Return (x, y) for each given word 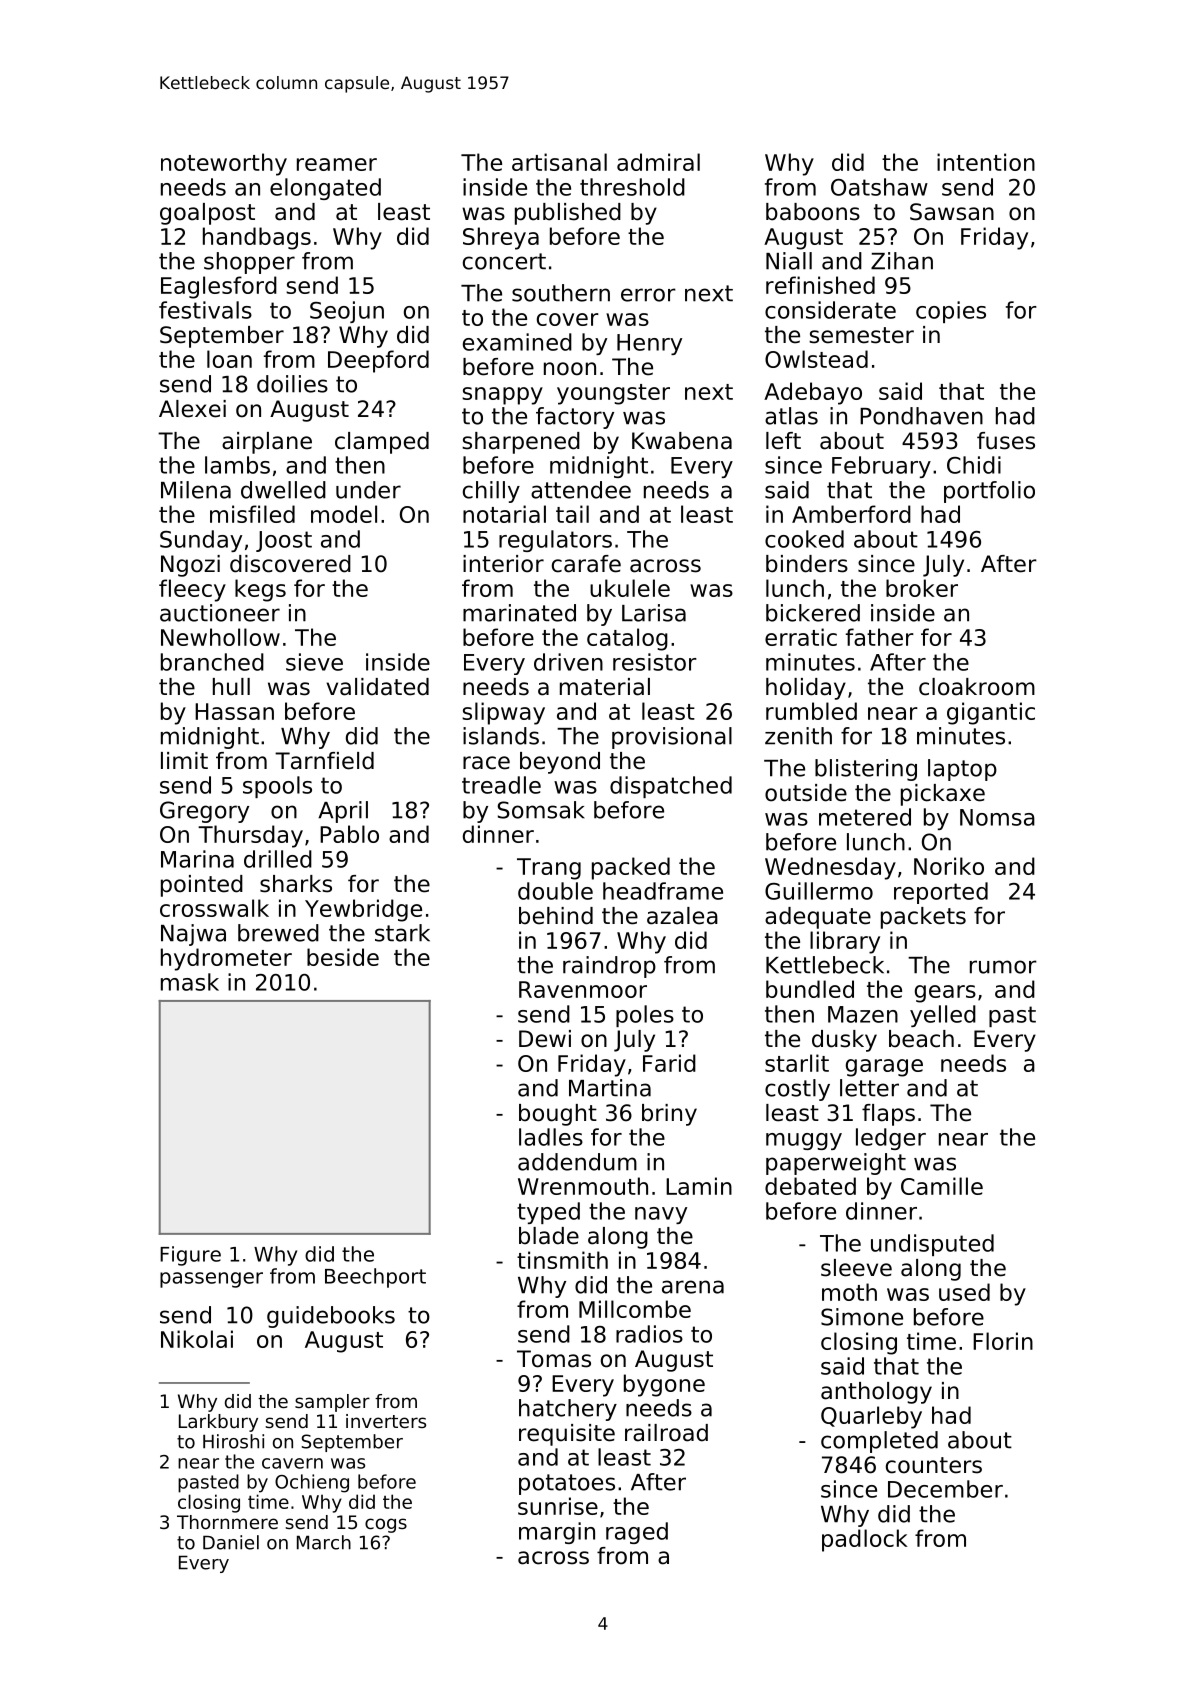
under (368, 490)
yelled (943, 1016)
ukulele (630, 588)
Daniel (231, 1542)
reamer (337, 164)
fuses (1006, 441)
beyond (560, 763)
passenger (211, 1280)
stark (402, 933)
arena (693, 1287)
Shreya (501, 238)
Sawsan (952, 212)
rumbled (811, 711)
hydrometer (226, 959)
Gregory (204, 812)
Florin (1003, 1341)
